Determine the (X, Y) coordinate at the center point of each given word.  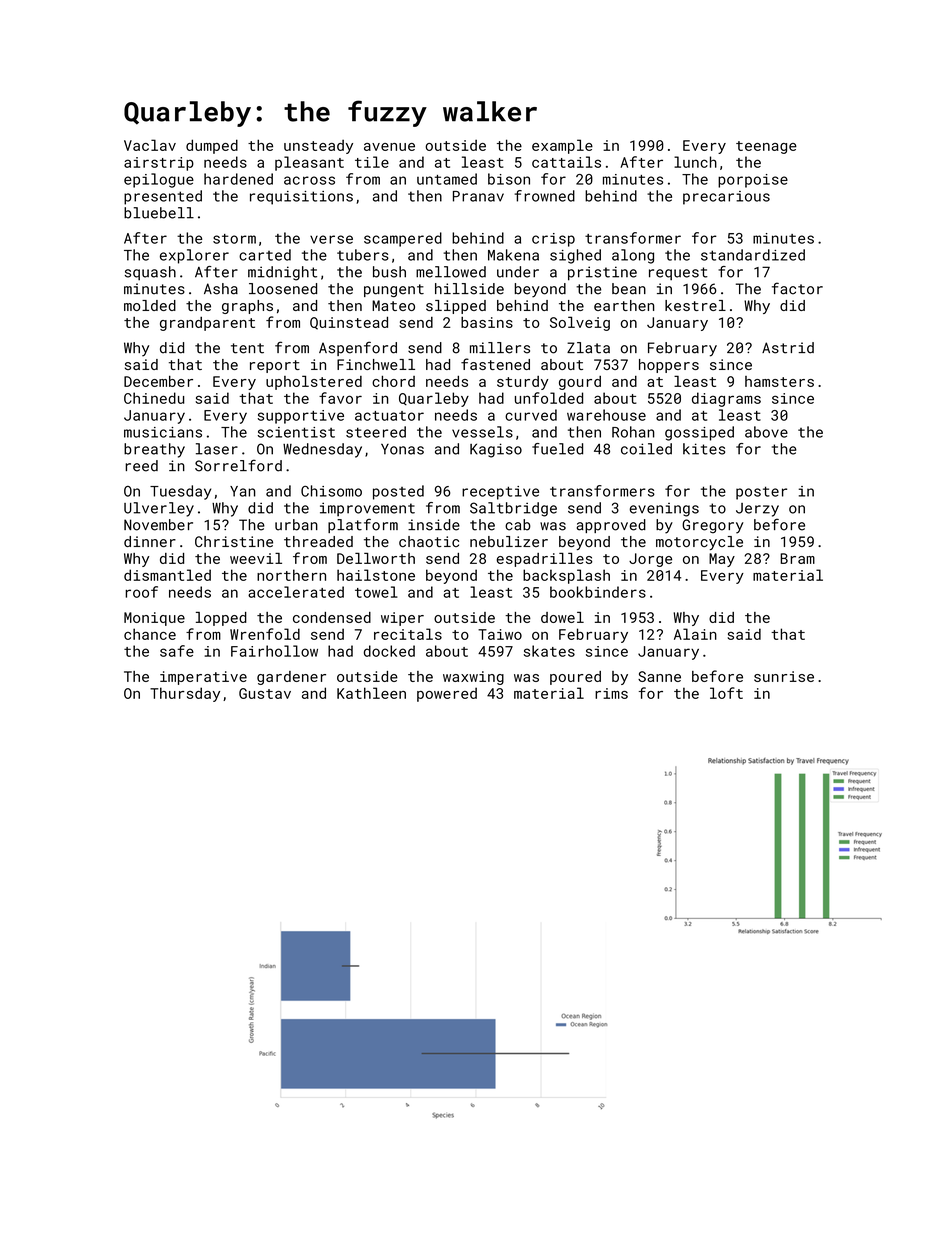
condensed (332, 617)
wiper (402, 619)
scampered (403, 239)
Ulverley (159, 509)
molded (150, 305)
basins (487, 322)
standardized (753, 255)
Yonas (402, 449)
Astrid (788, 348)
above (766, 432)
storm (234, 239)
